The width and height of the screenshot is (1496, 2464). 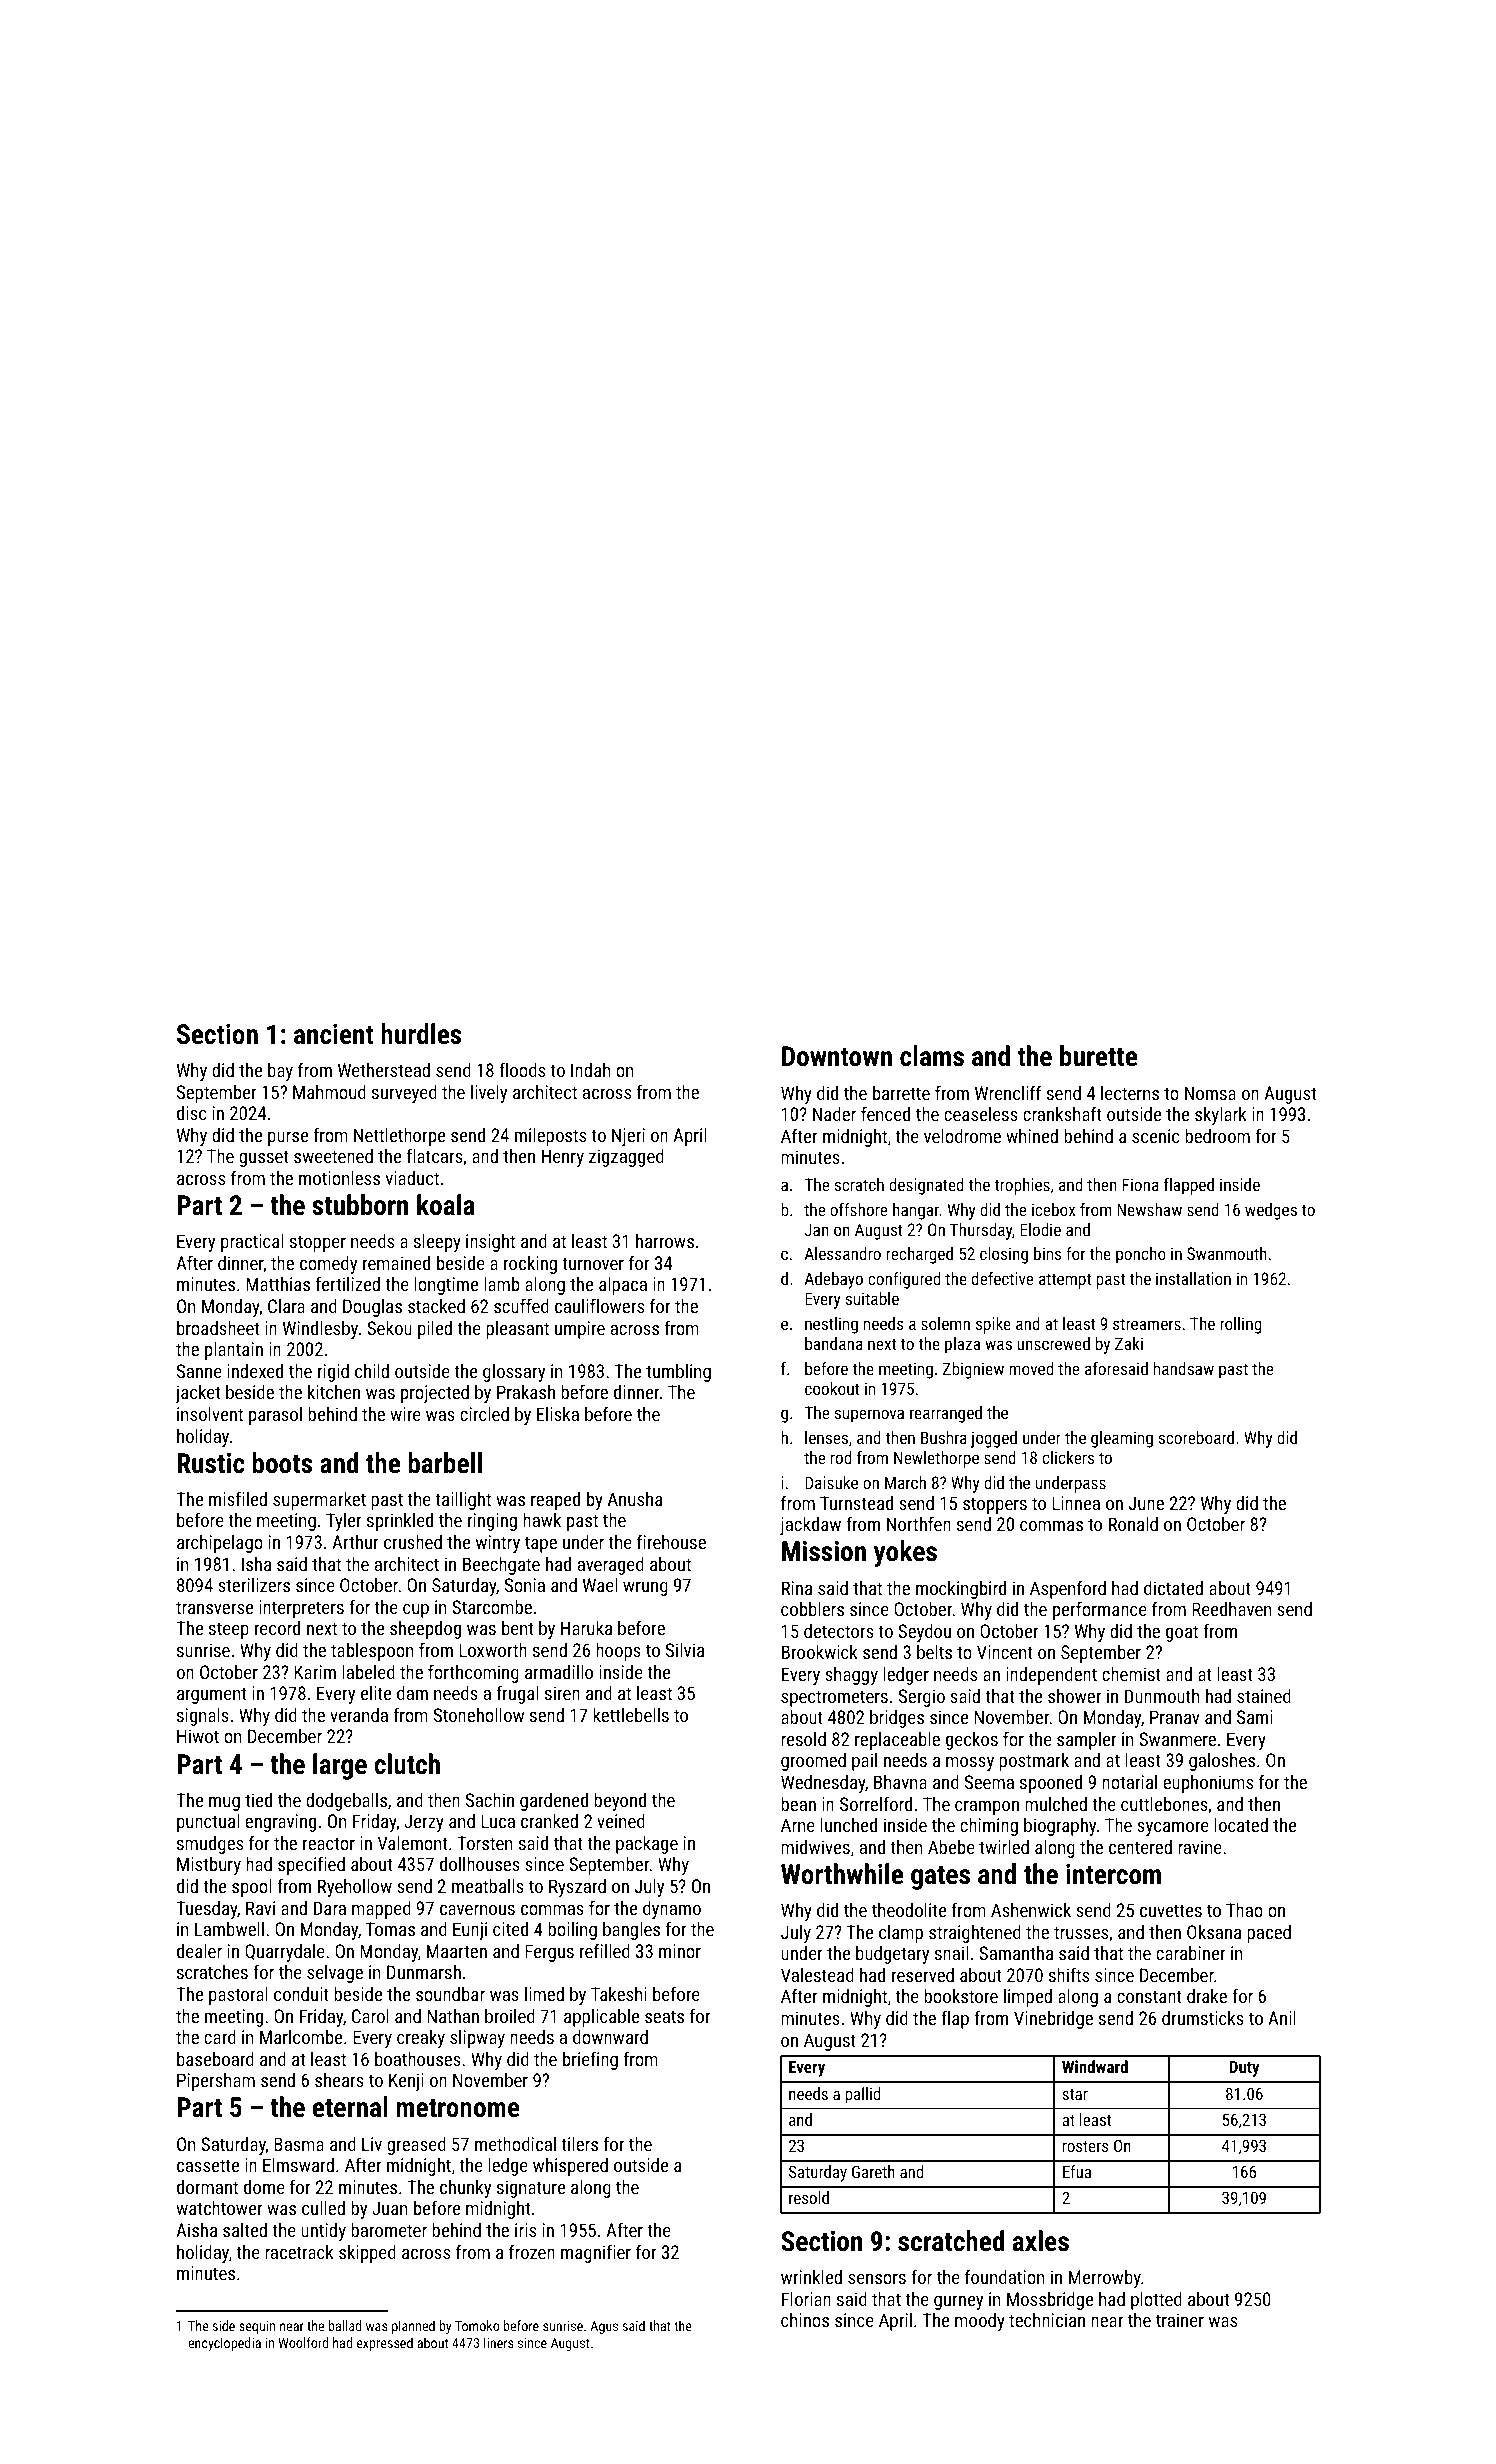 What do you see at coordinates (421, 1033) in the screenshot?
I see `hurdles` at bounding box center [421, 1033].
